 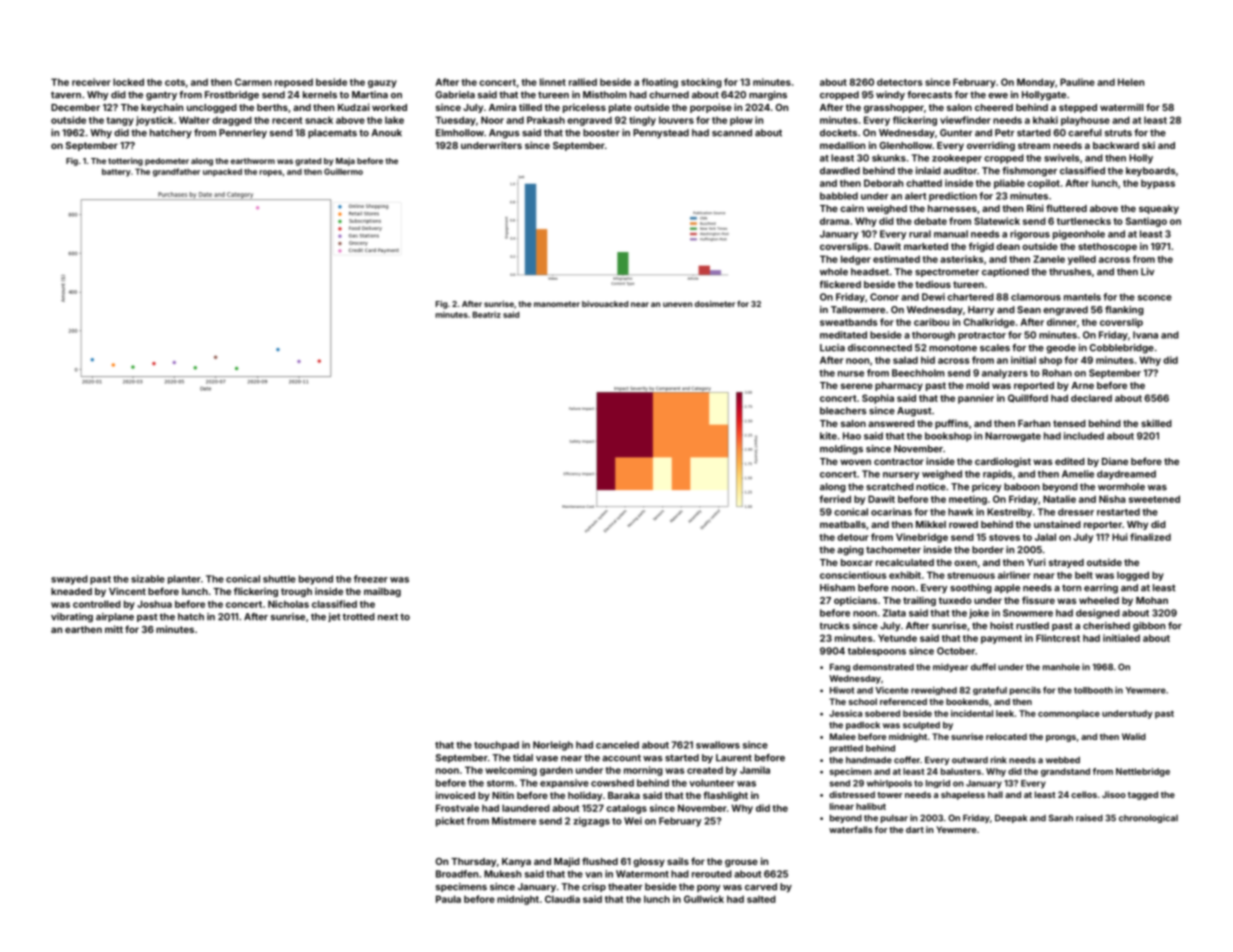 I want to click on tangy, so click(x=120, y=121).
